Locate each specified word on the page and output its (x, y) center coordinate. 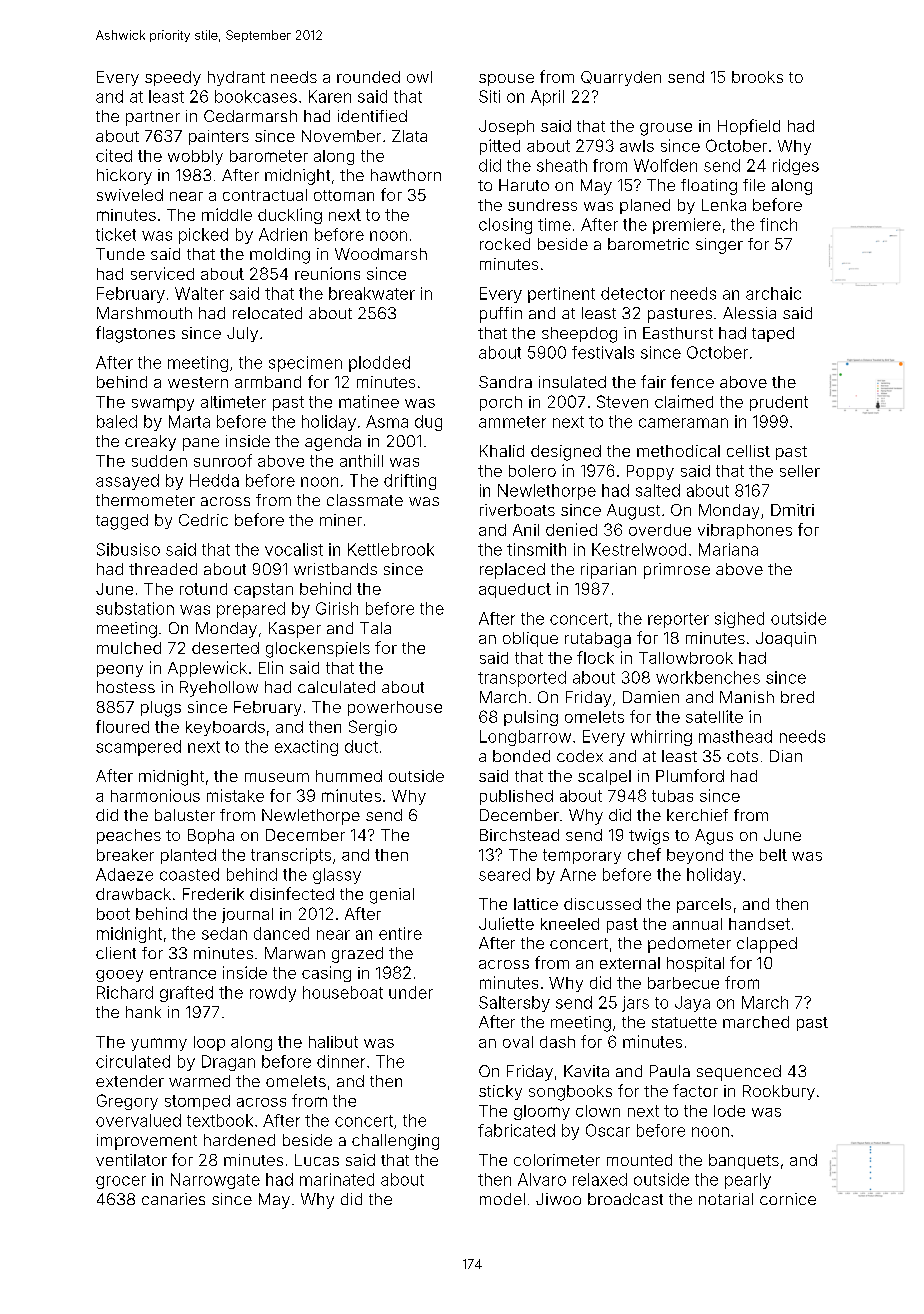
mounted (639, 1160)
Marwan (295, 953)
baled (117, 421)
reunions (327, 273)
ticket (116, 234)
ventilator (131, 1160)
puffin (501, 315)
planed (645, 206)
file (754, 185)
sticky (500, 1092)
